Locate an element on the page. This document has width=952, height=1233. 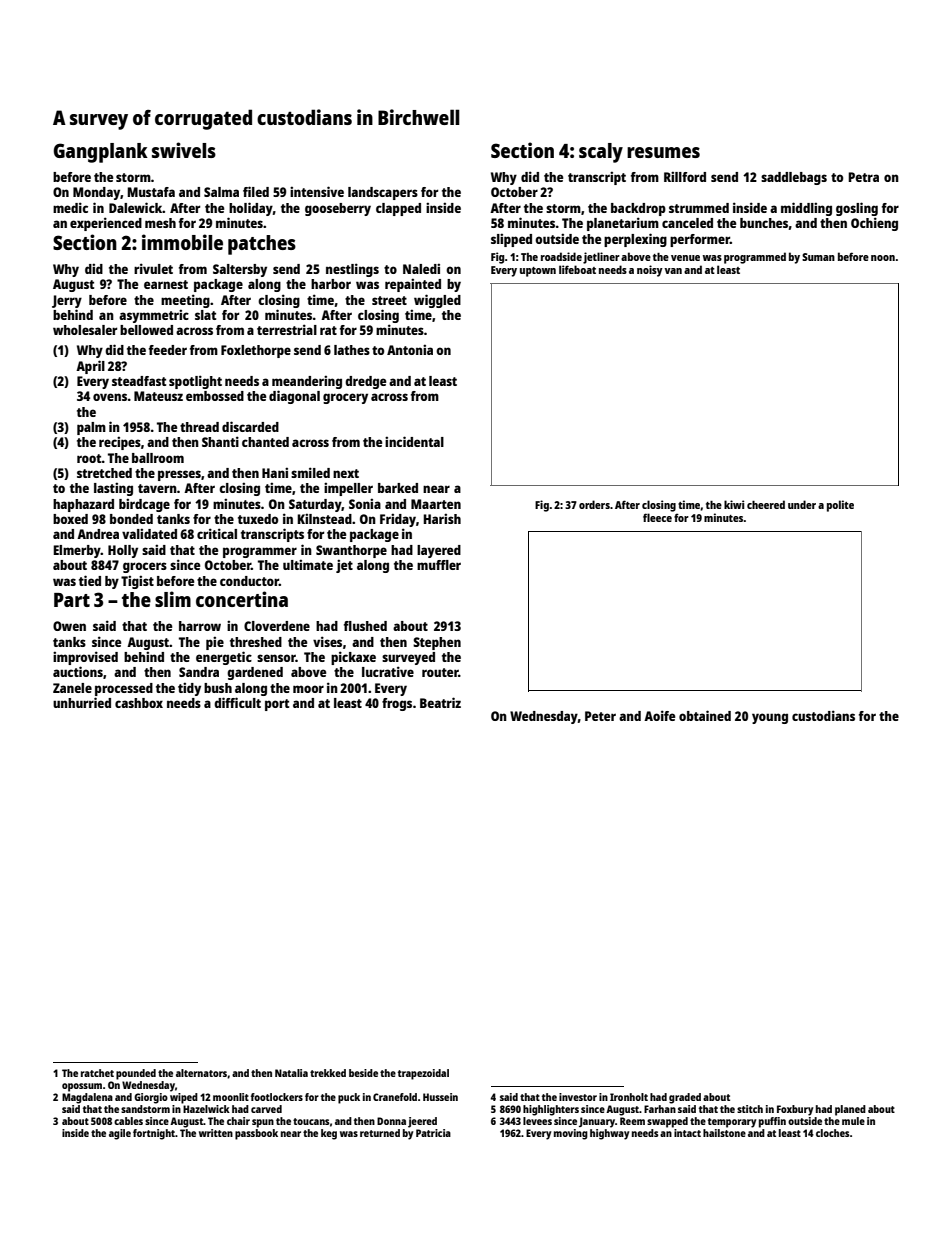
trapezoidal is located at coordinates (423, 1074).
